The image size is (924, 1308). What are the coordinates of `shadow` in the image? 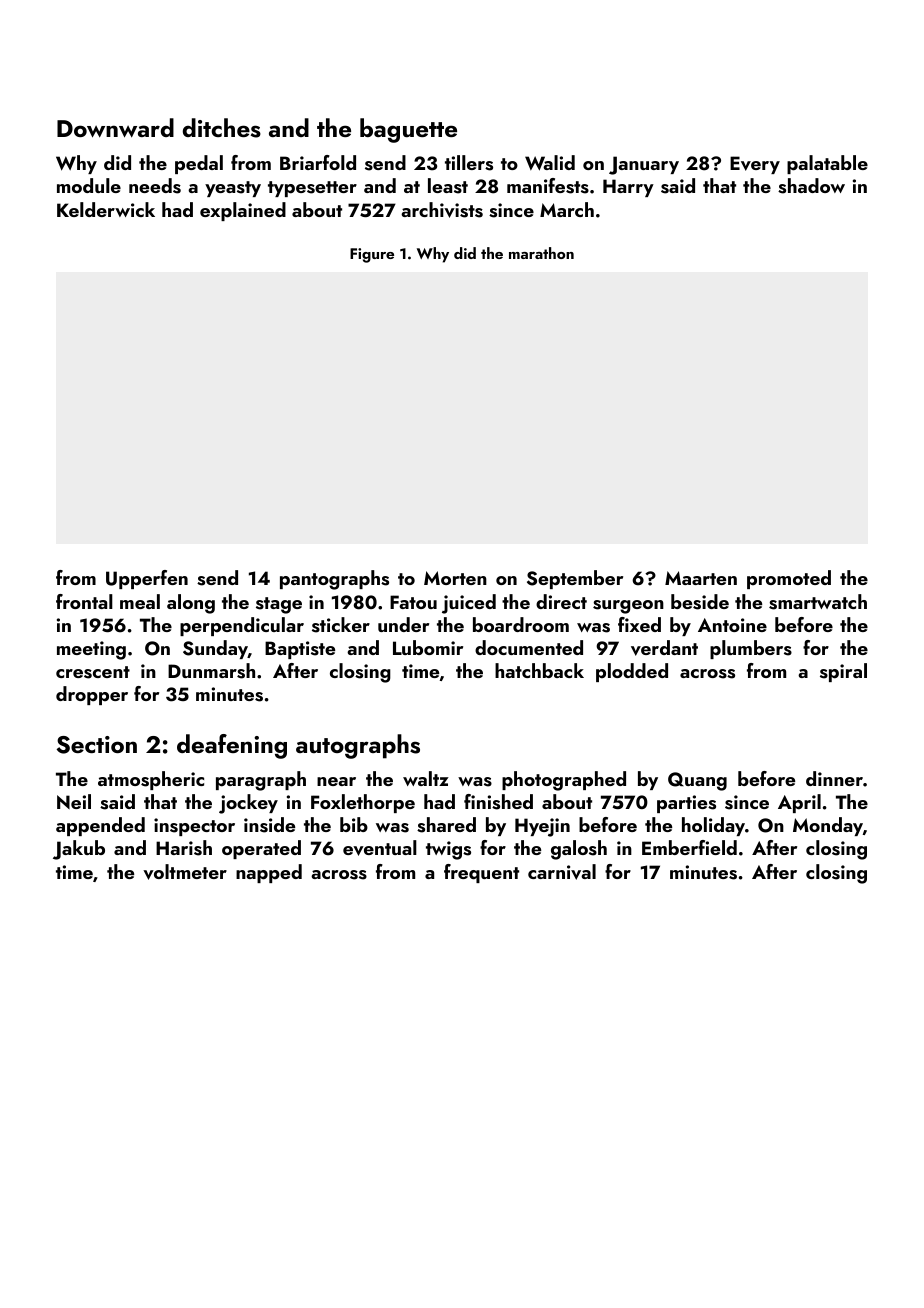 It's located at (811, 186).
